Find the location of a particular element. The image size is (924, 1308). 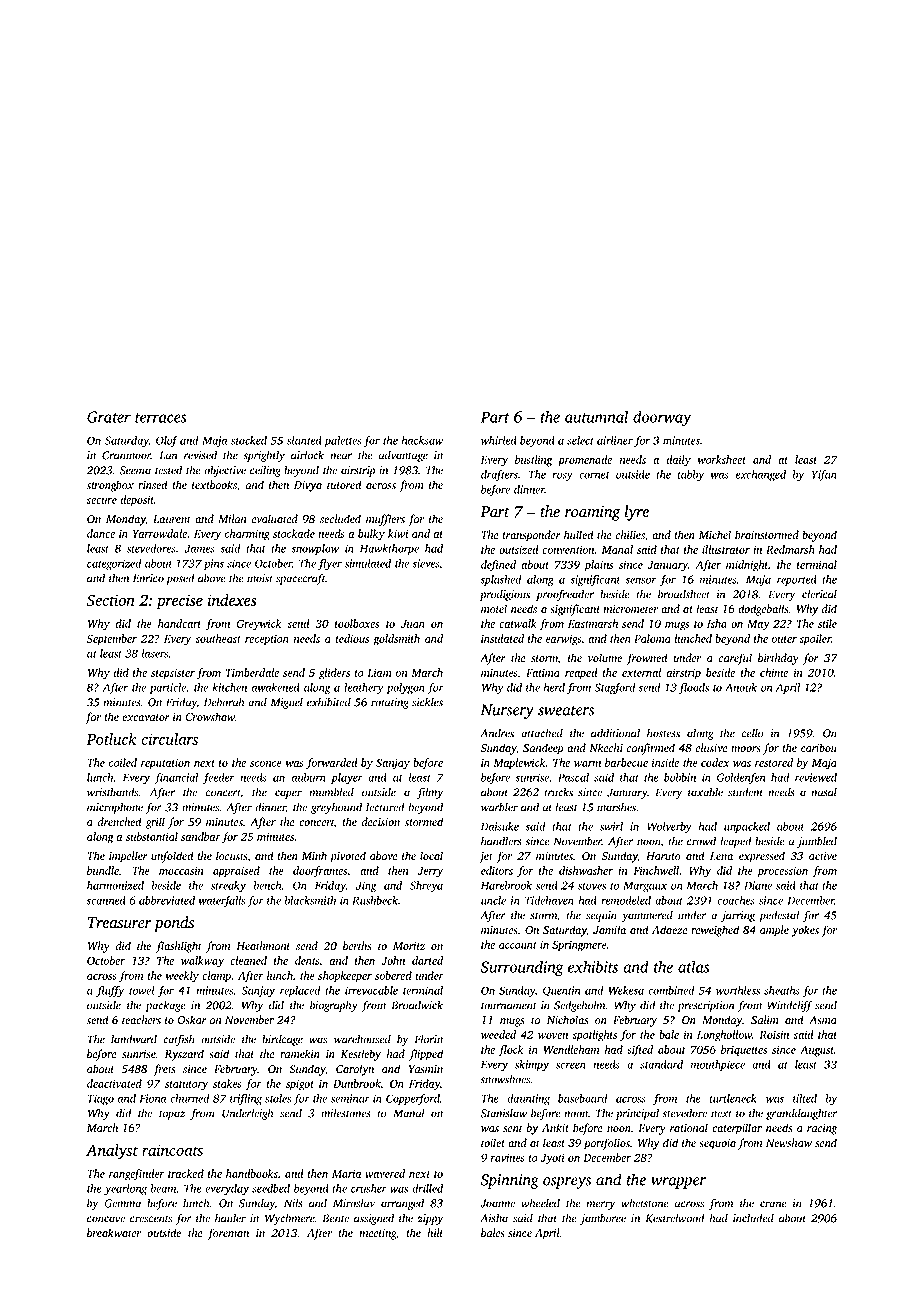

midnight is located at coordinates (747, 566).
